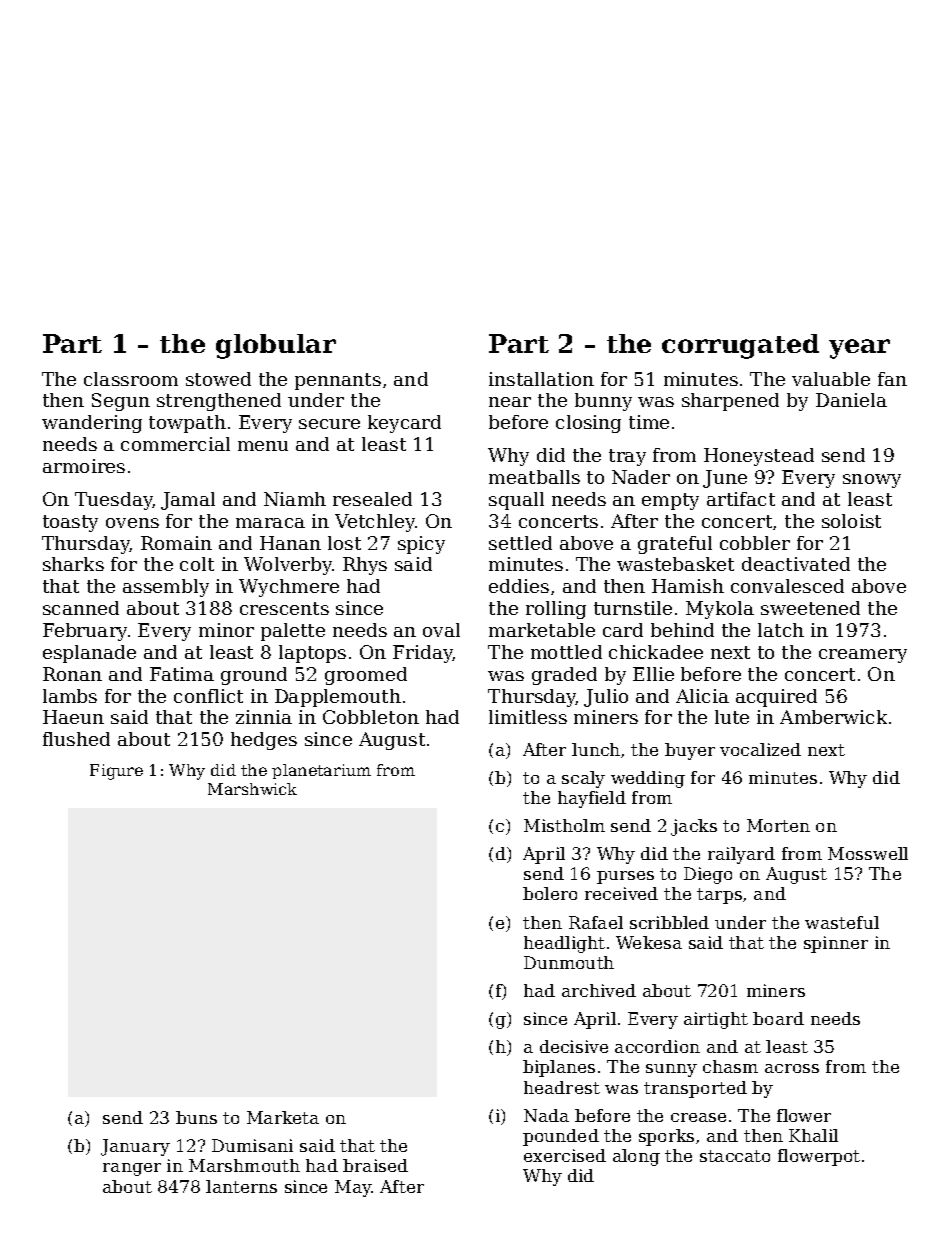 The image size is (952, 1233). What do you see at coordinates (859, 349) in the screenshot?
I see `year` at bounding box center [859, 349].
